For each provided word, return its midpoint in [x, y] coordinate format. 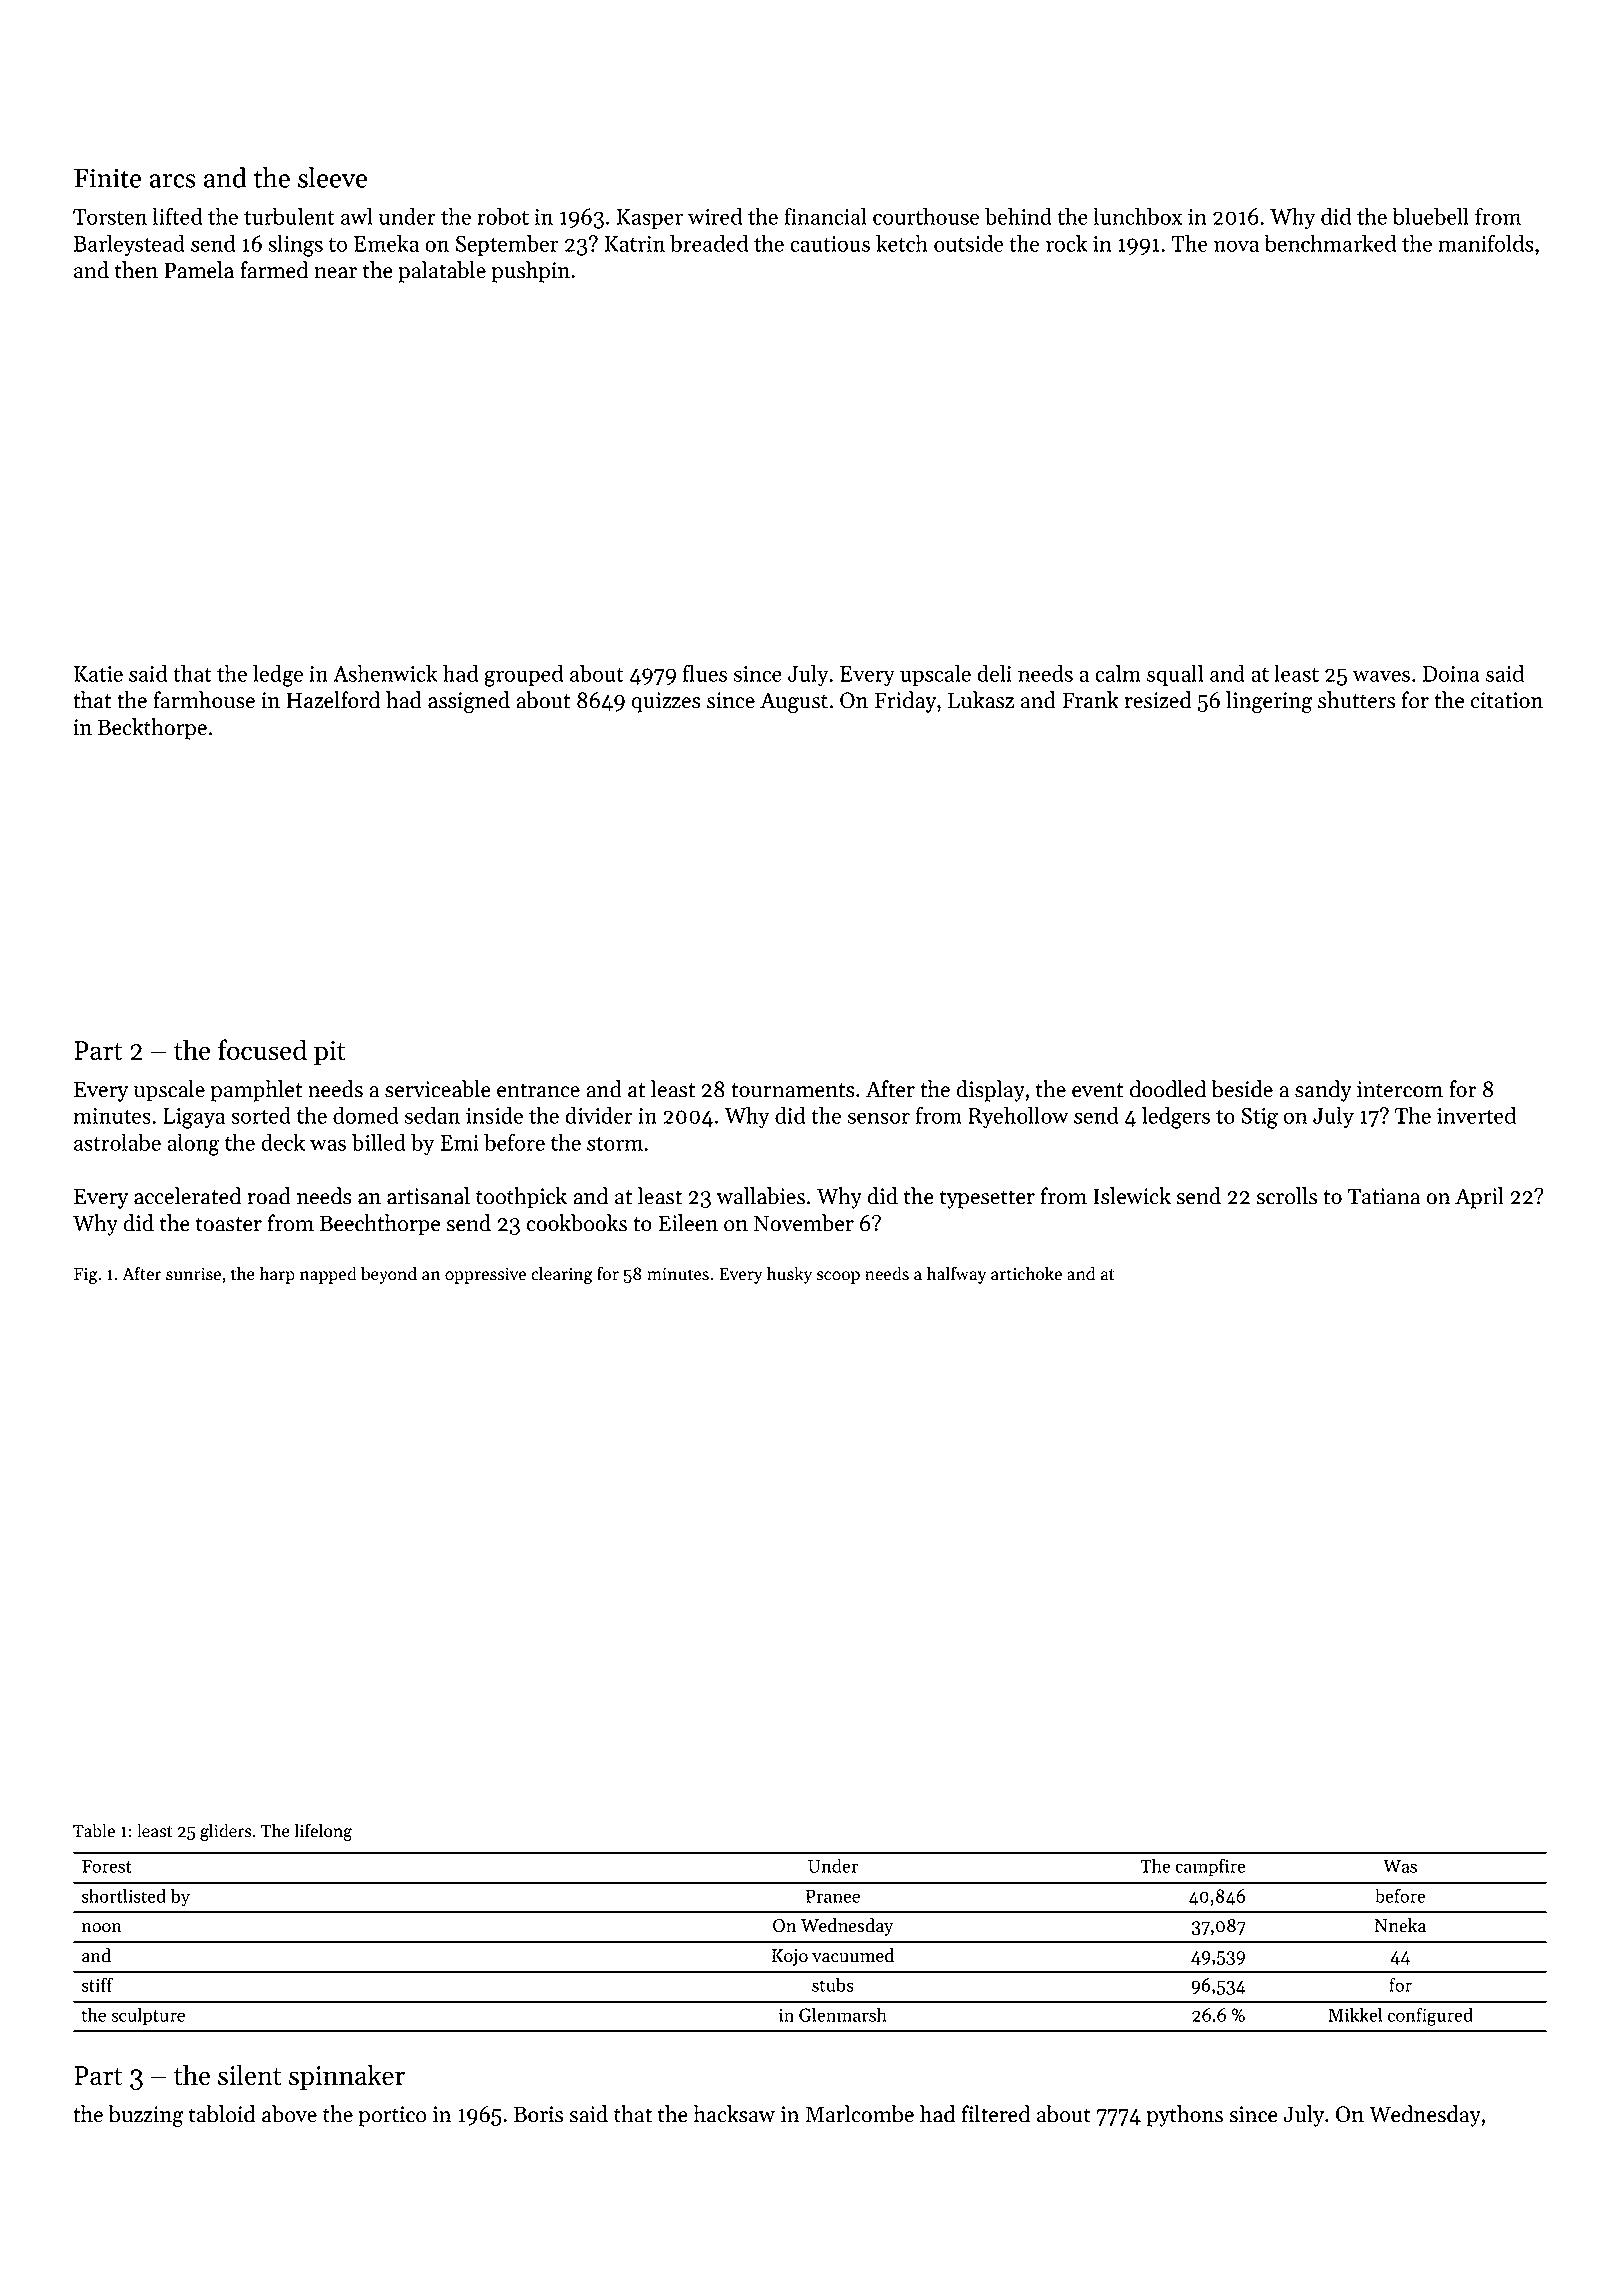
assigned [469, 702]
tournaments [793, 1090]
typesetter [987, 1199]
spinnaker [347, 2077]
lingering [1269, 702]
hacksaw [734, 2114]
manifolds [1486, 243]
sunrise [193, 1274]
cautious [830, 244]
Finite [108, 178]
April [1479, 1198]
